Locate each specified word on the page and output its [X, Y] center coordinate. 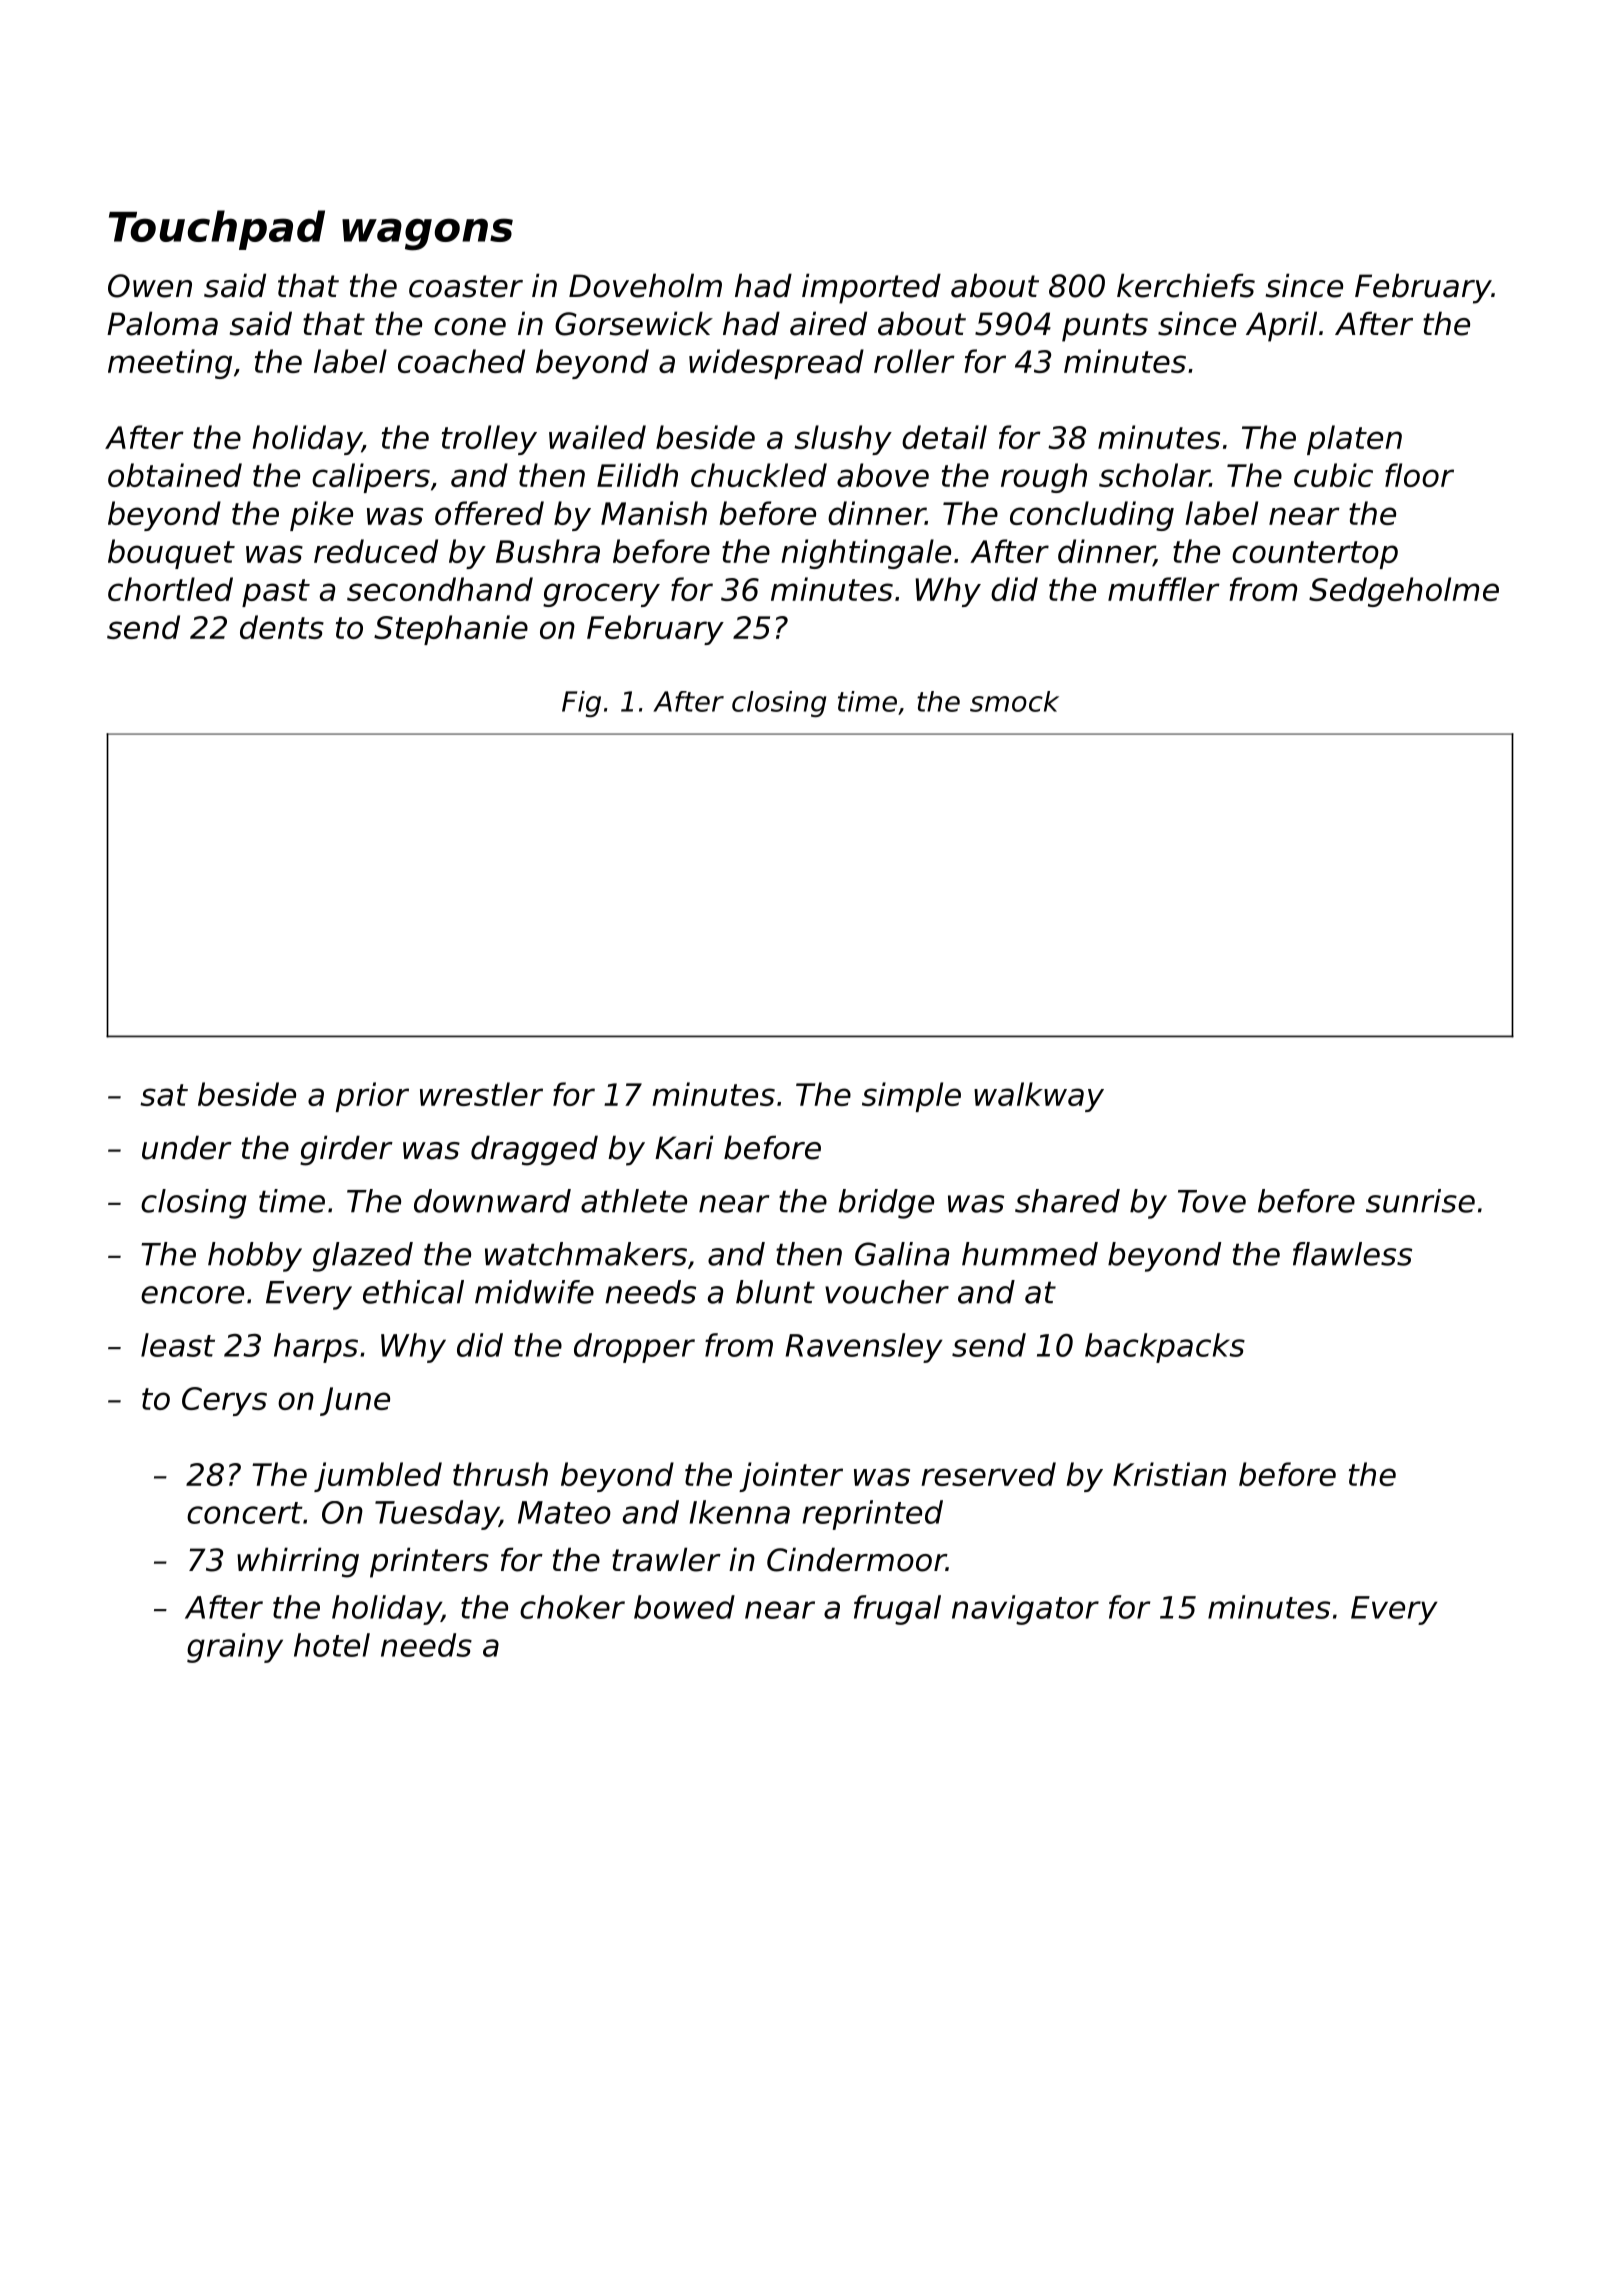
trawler [666, 1559]
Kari [684, 1147]
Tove [1212, 1201]
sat [164, 1095]
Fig [581, 704]
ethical [413, 1292]
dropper [634, 1348]
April [1281, 326]
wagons [427, 234]
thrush [500, 1474]
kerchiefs [1186, 285]
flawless [1352, 1254]
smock [1014, 701]
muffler [1164, 589]
